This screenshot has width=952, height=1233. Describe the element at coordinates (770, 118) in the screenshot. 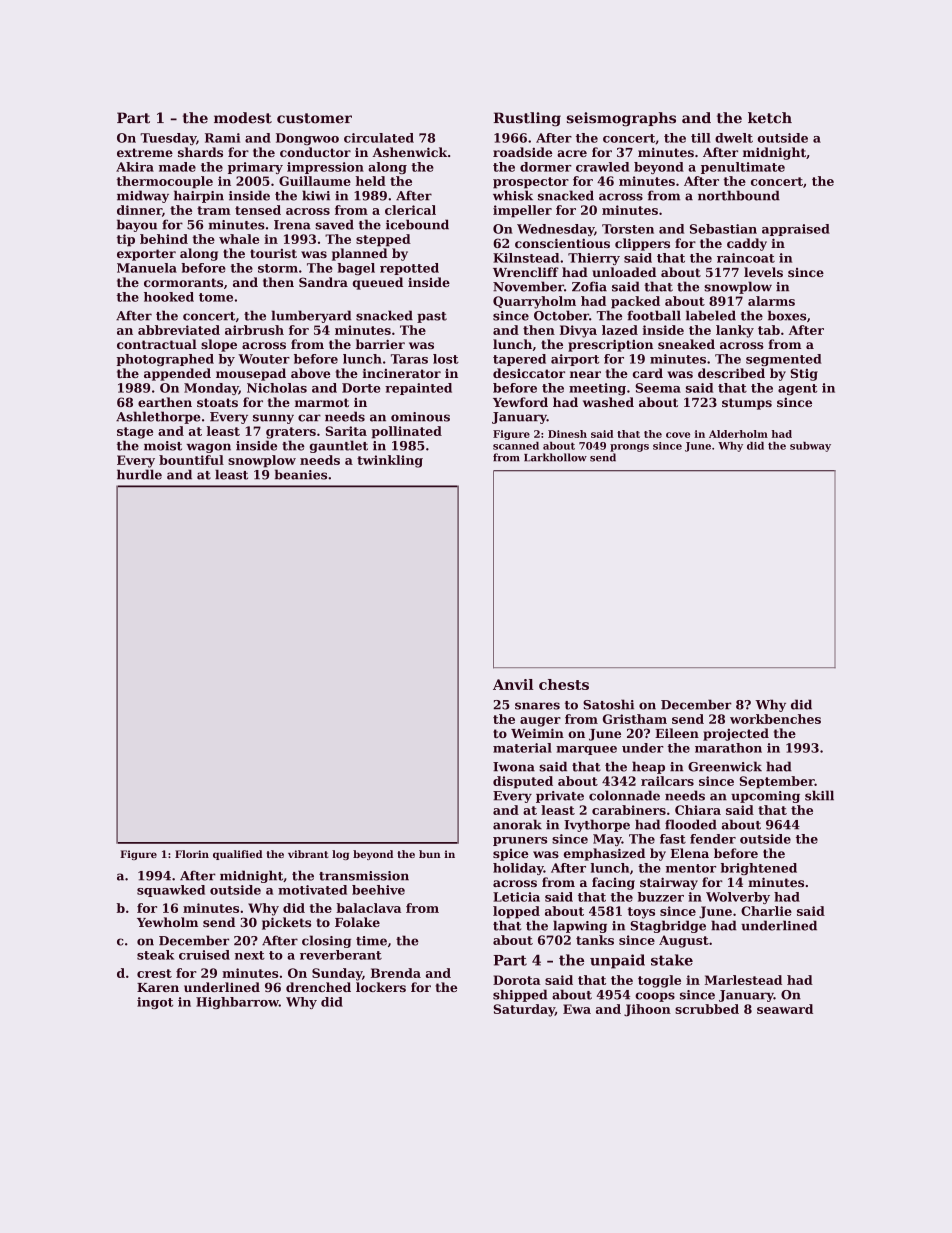

I see `ketch` at that location.
